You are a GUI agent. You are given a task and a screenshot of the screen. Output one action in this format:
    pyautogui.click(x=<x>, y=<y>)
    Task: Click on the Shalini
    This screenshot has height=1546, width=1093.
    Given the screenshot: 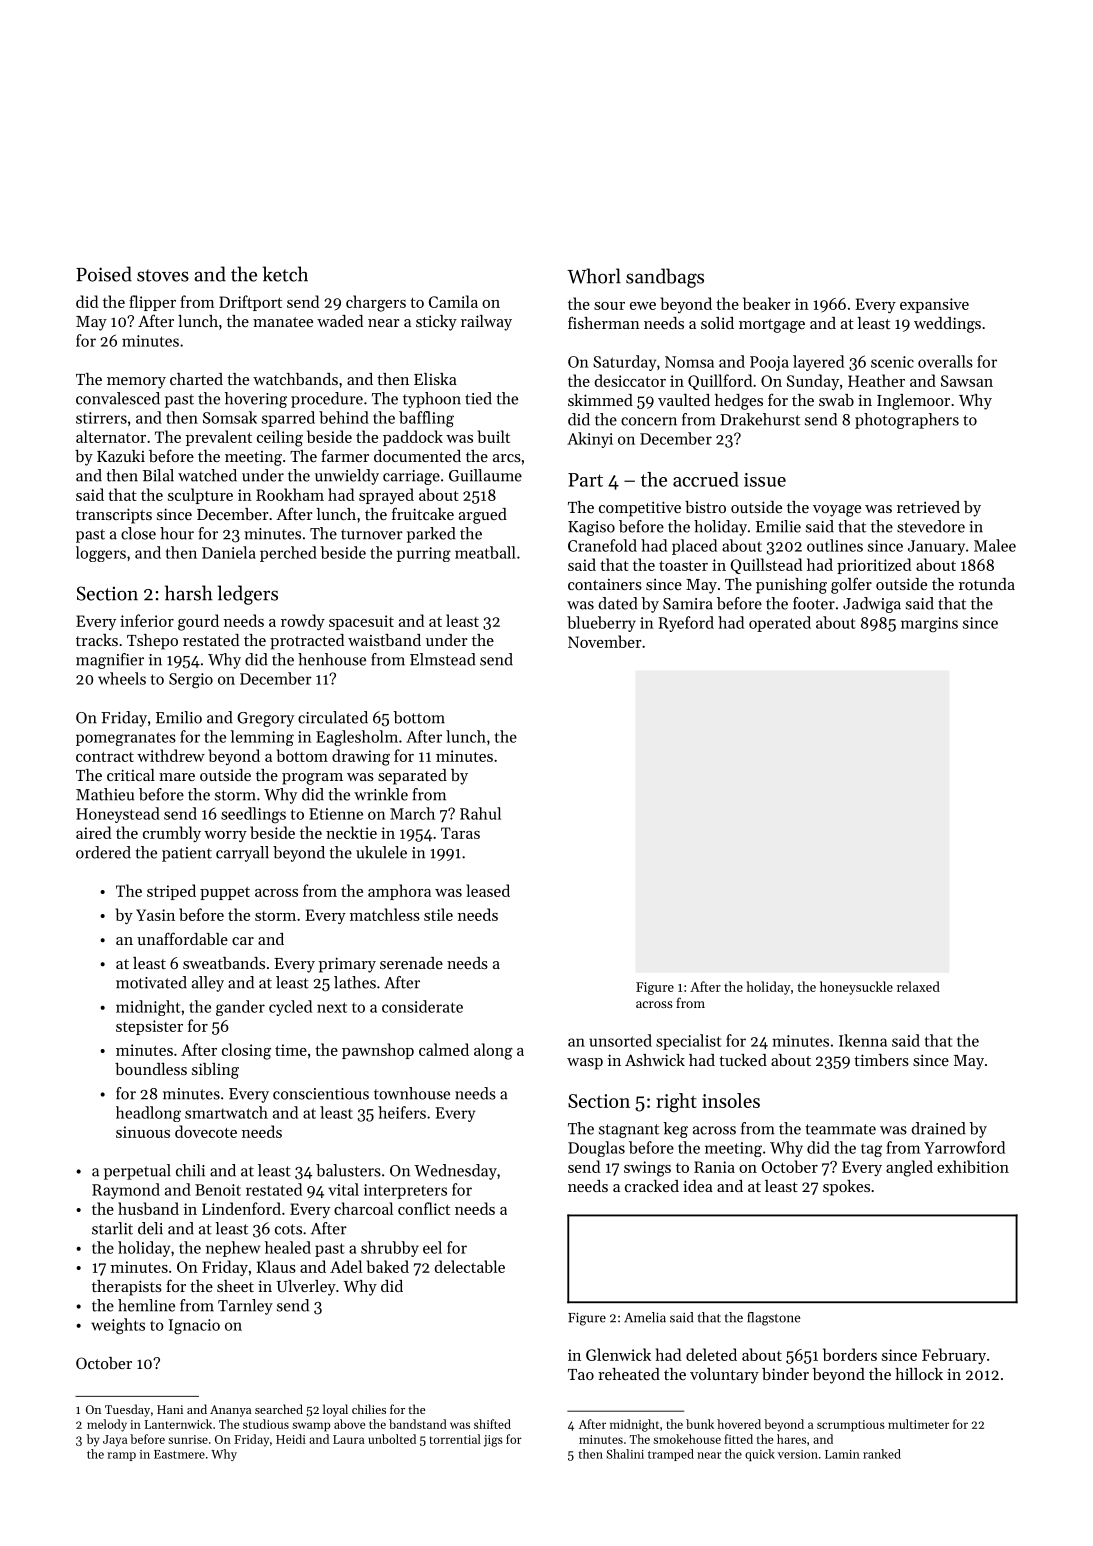 What is the action you would take?
    pyautogui.click(x=625, y=1454)
